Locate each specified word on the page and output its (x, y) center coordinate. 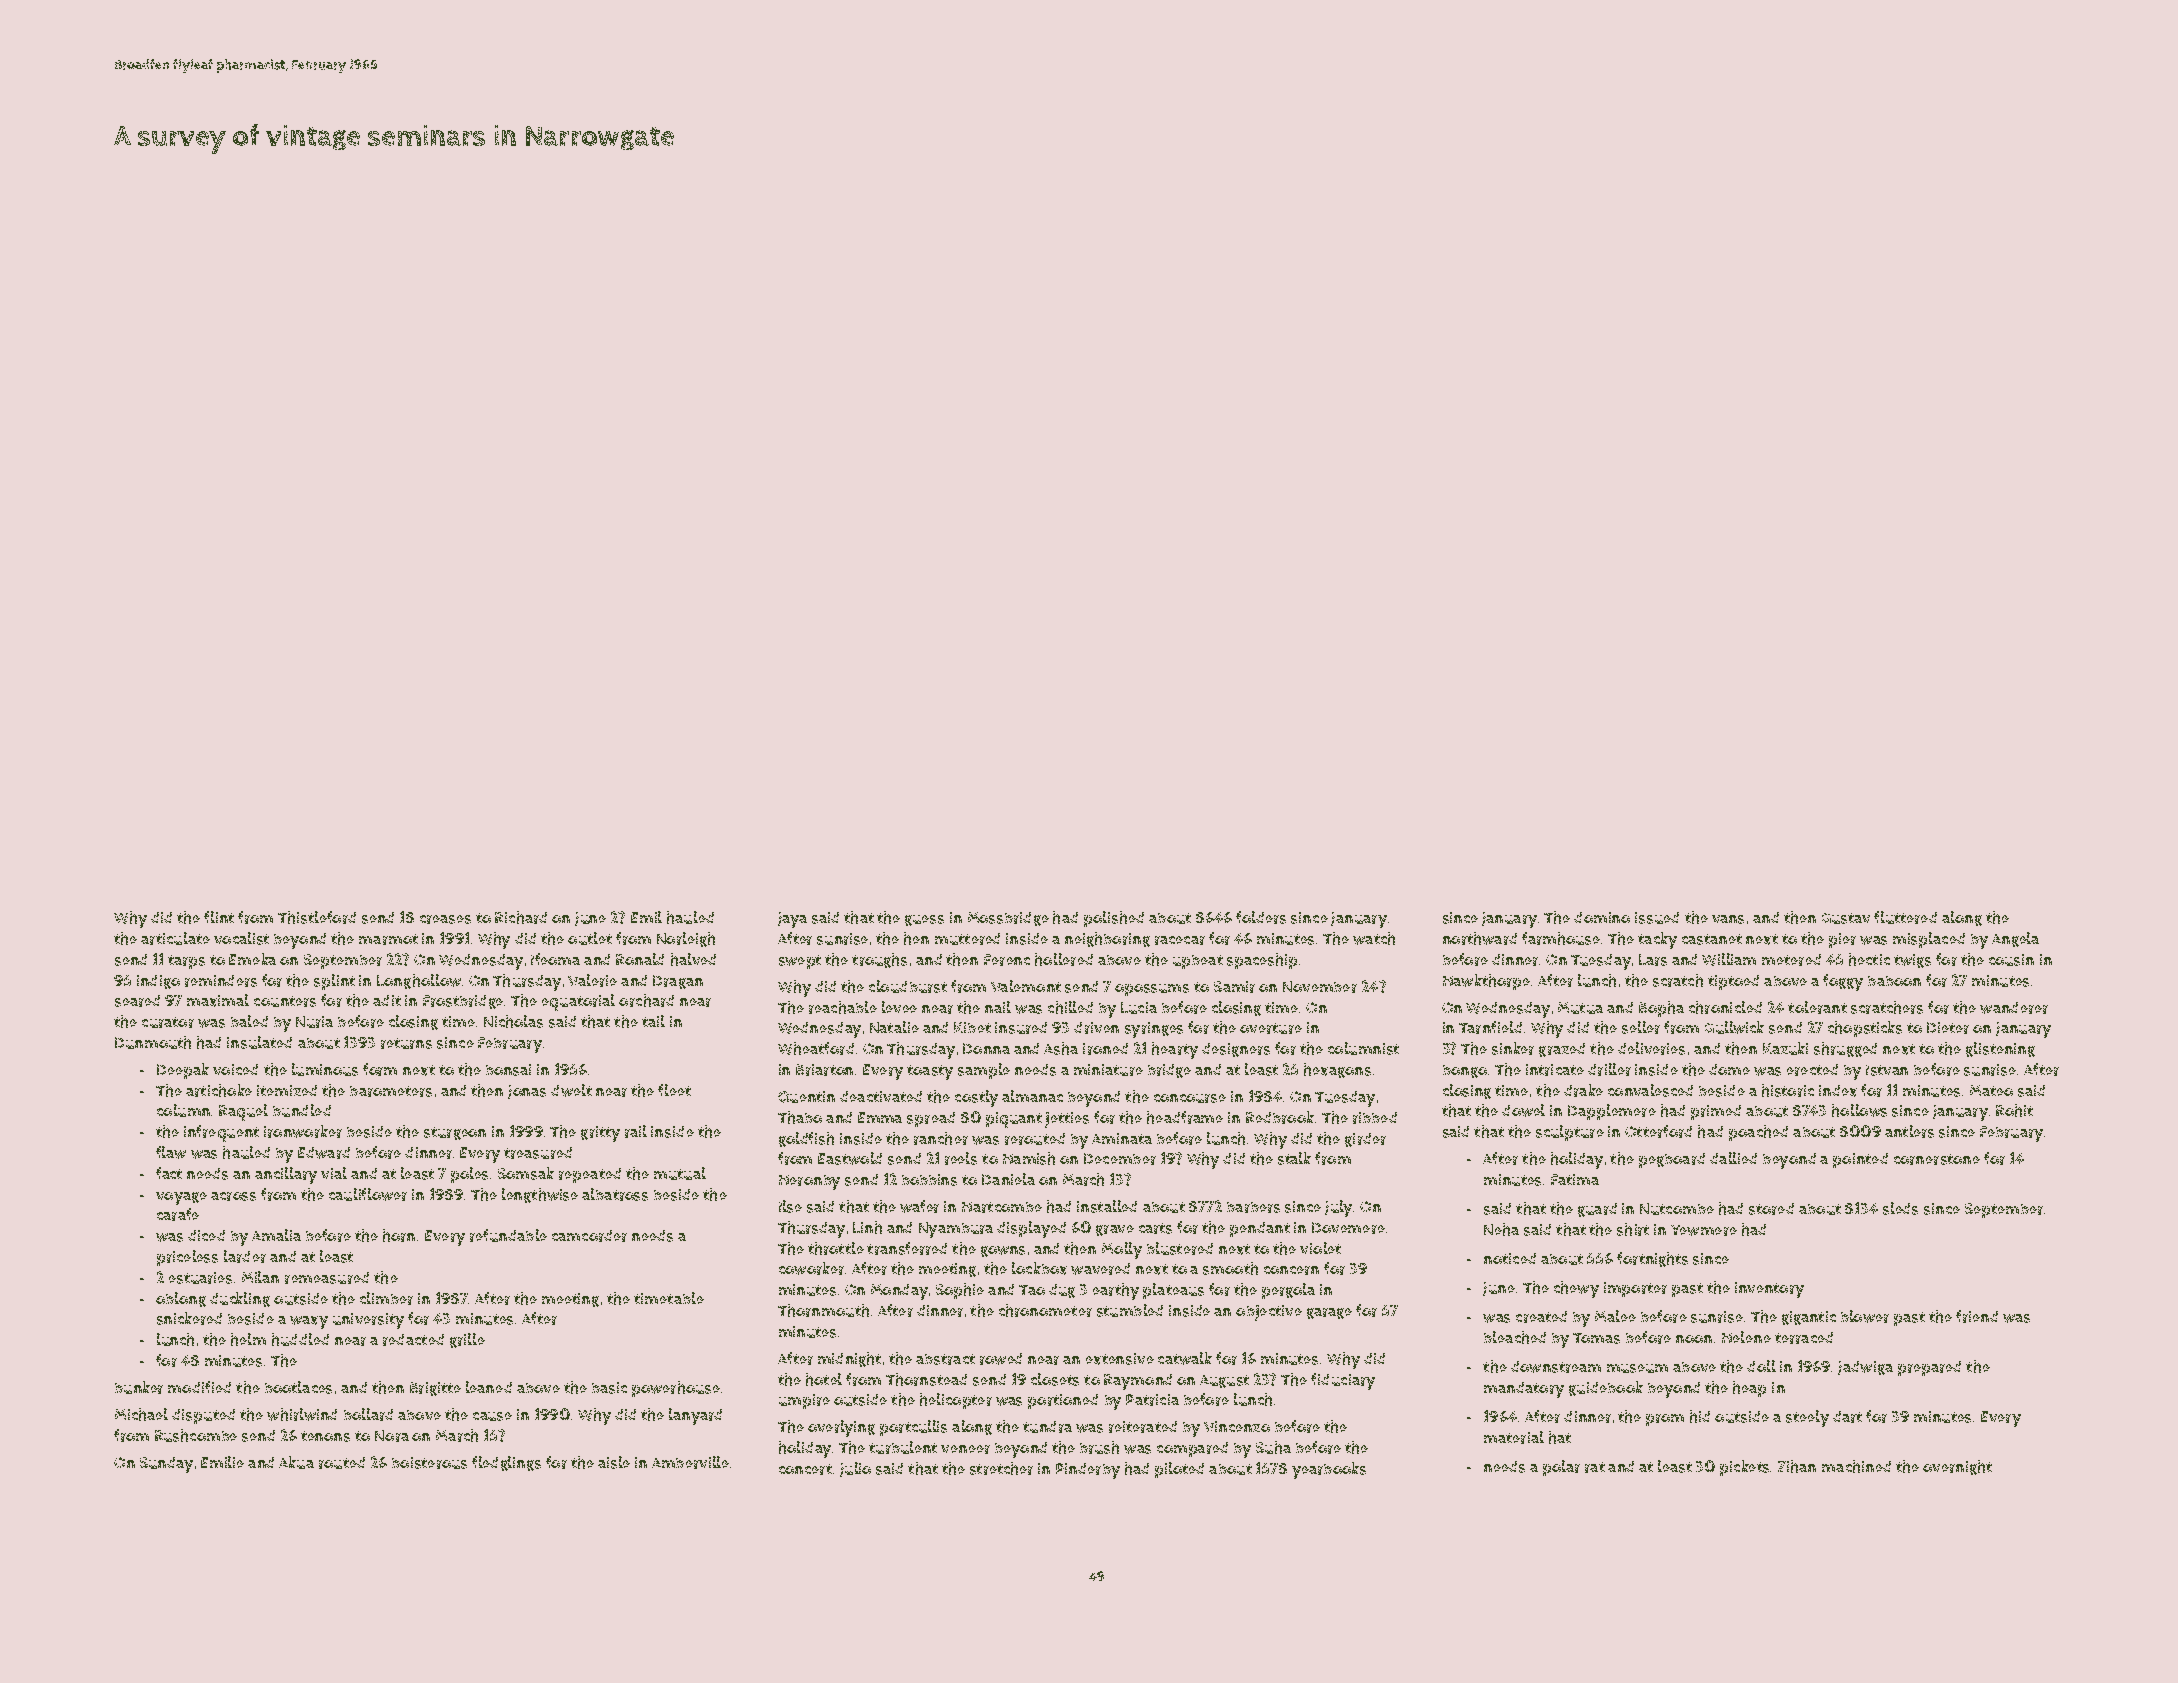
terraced (1804, 1338)
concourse (1190, 1098)
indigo (158, 982)
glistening (2000, 1049)
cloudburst (908, 986)
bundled (302, 1110)
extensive (1120, 1359)
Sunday (166, 1465)
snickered (189, 1318)
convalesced (1650, 1090)
